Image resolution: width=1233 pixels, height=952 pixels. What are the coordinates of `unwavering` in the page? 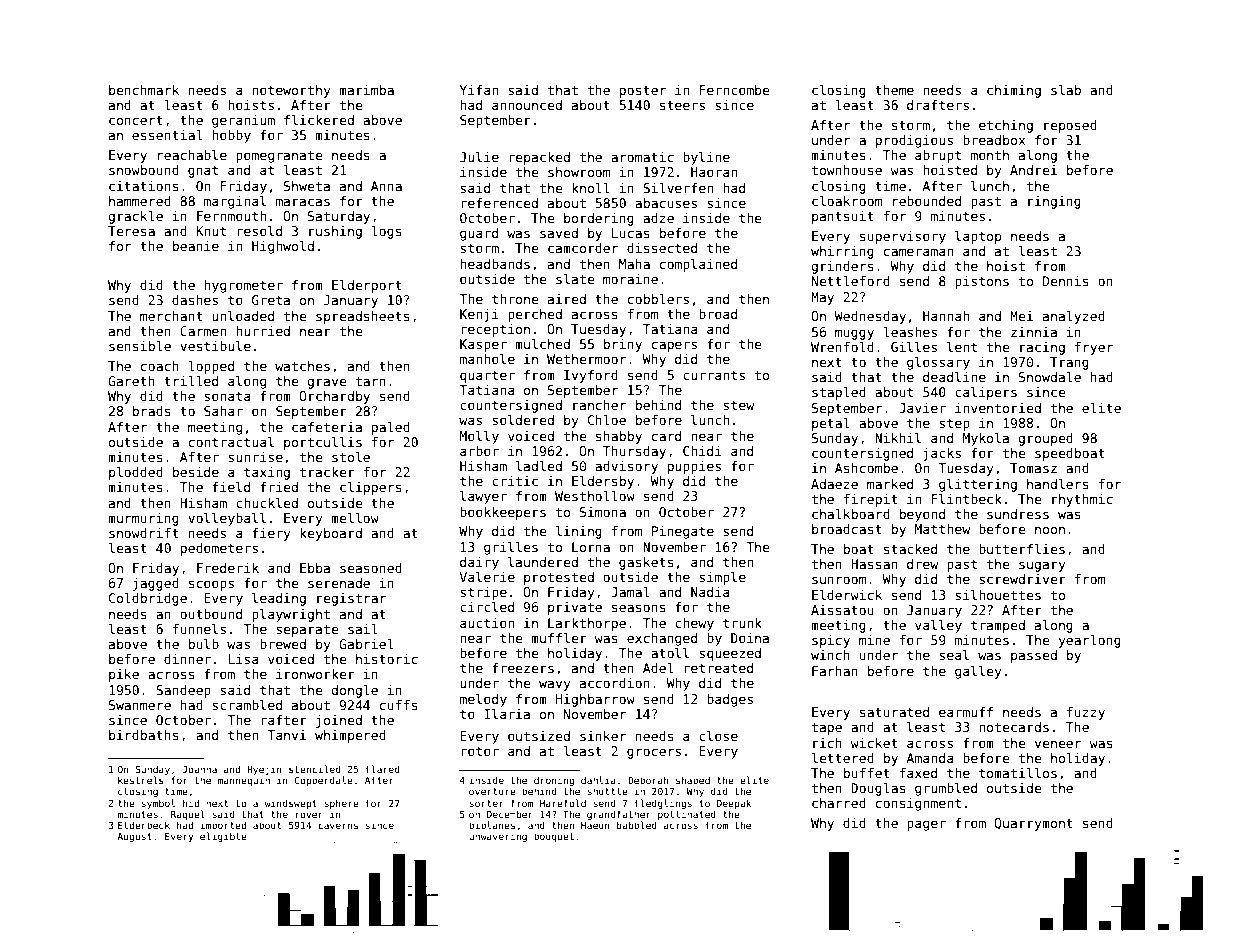 It's located at (498, 837).
